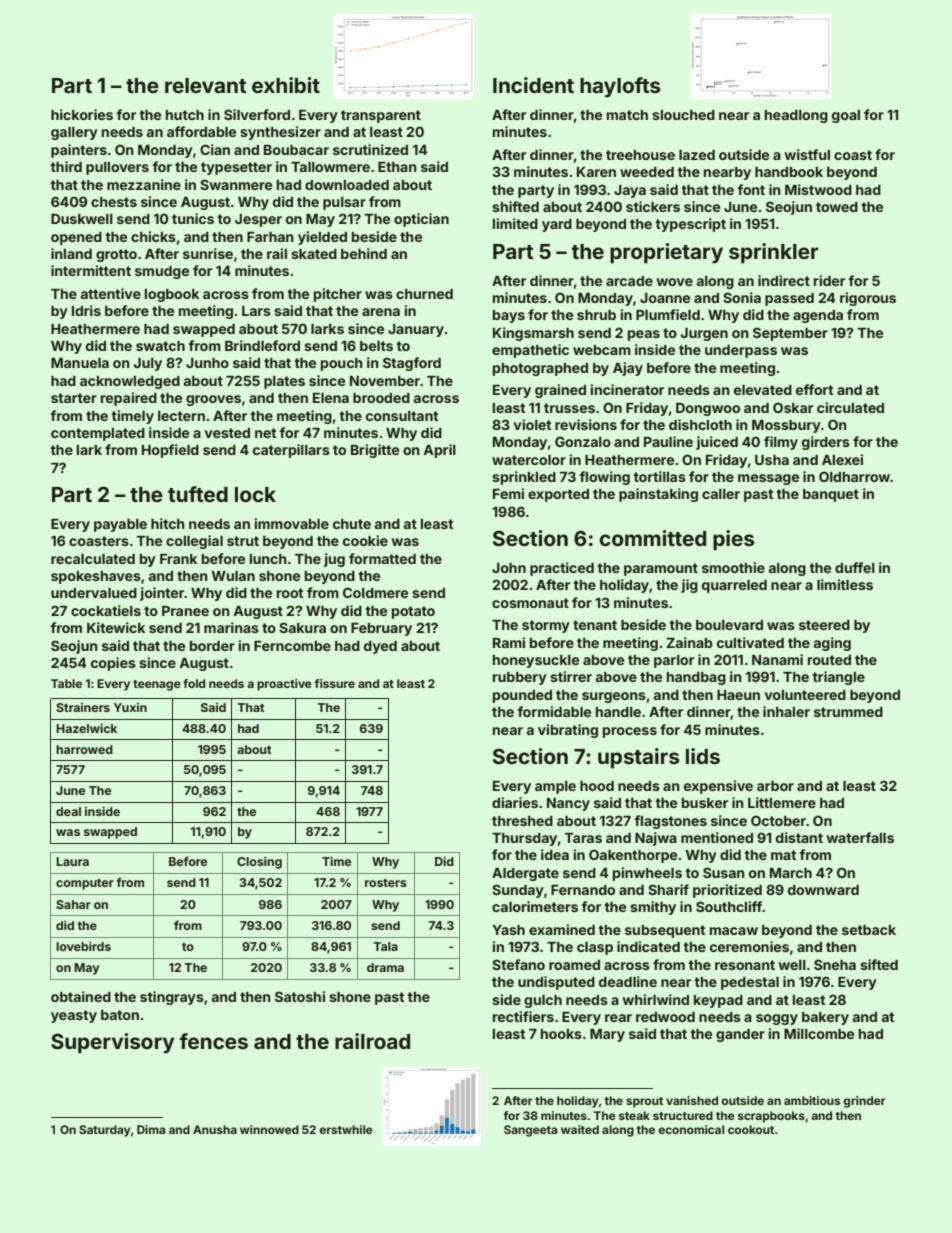 The image size is (952, 1233). Describe the element at coordinates (302, 627) in the document. I see `Sakura` at that location.
